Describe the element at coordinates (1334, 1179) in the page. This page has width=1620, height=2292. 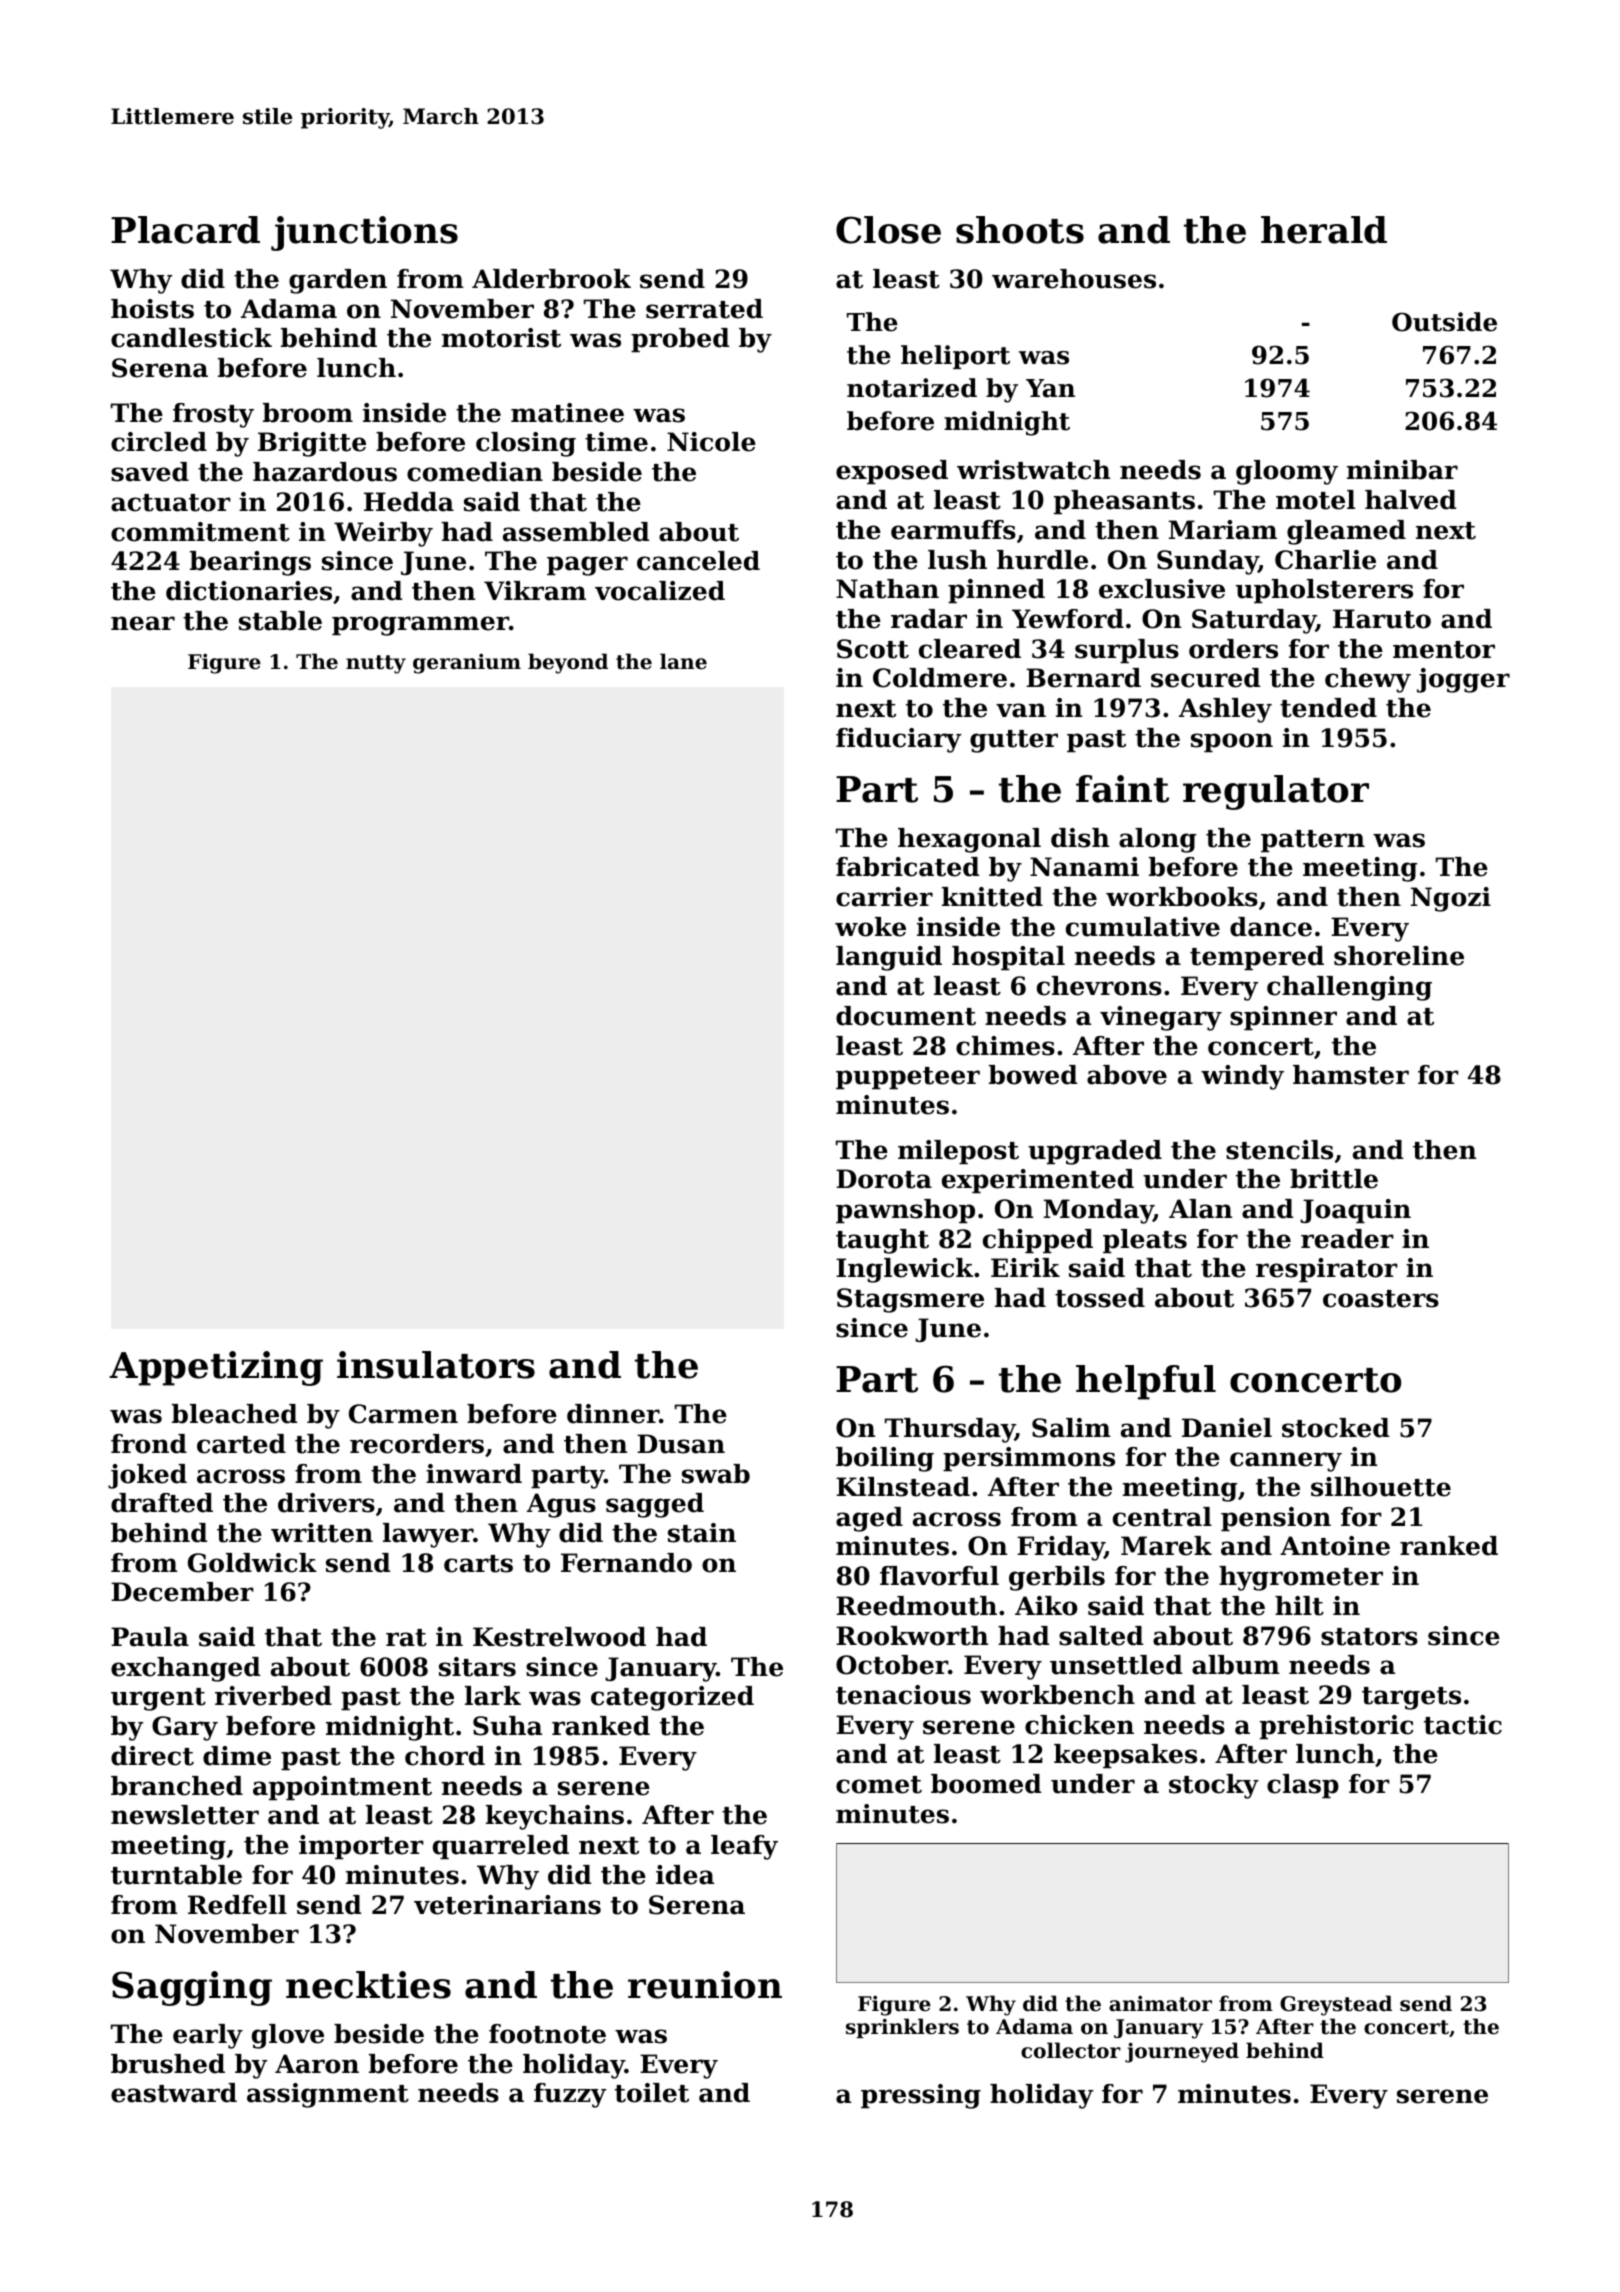
I see `brittle` at that location.
